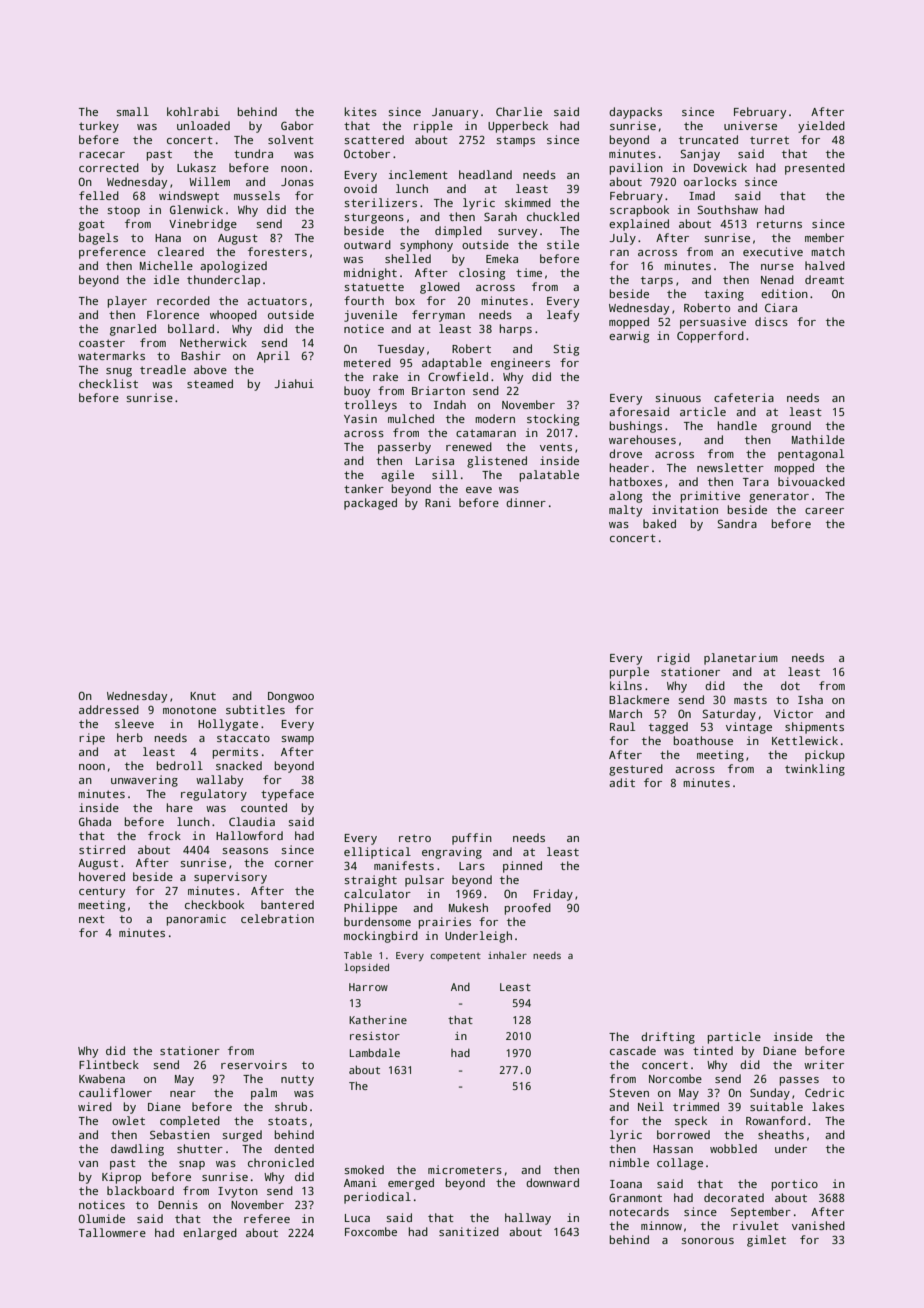 This image has height=1308, width=924. What do you see at coordinates (364, 1169) in the image?
I see `smoked` at bounding box center [364, 1169].
